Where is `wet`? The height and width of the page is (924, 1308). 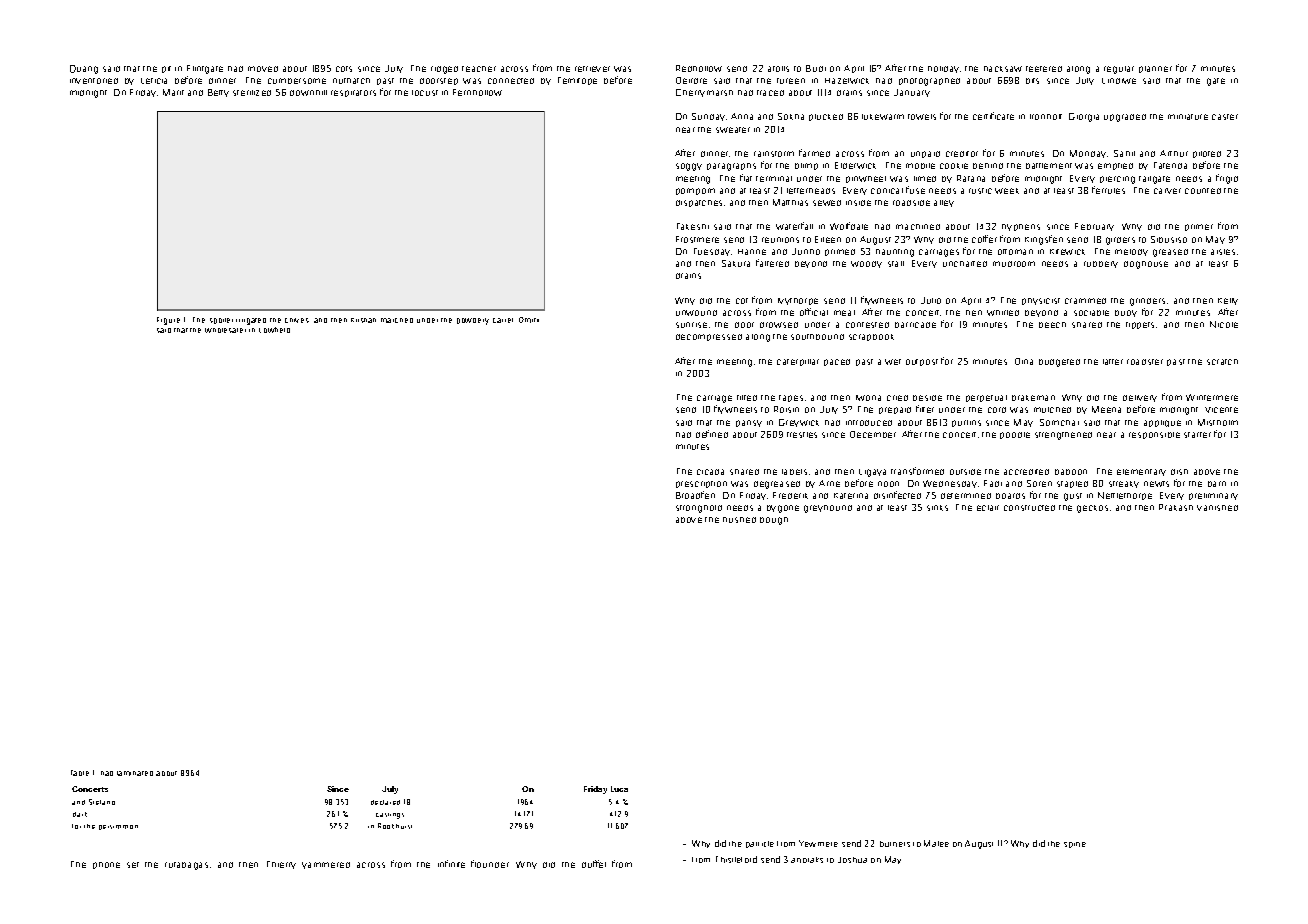
wet is located at coordinates (893, 362).
